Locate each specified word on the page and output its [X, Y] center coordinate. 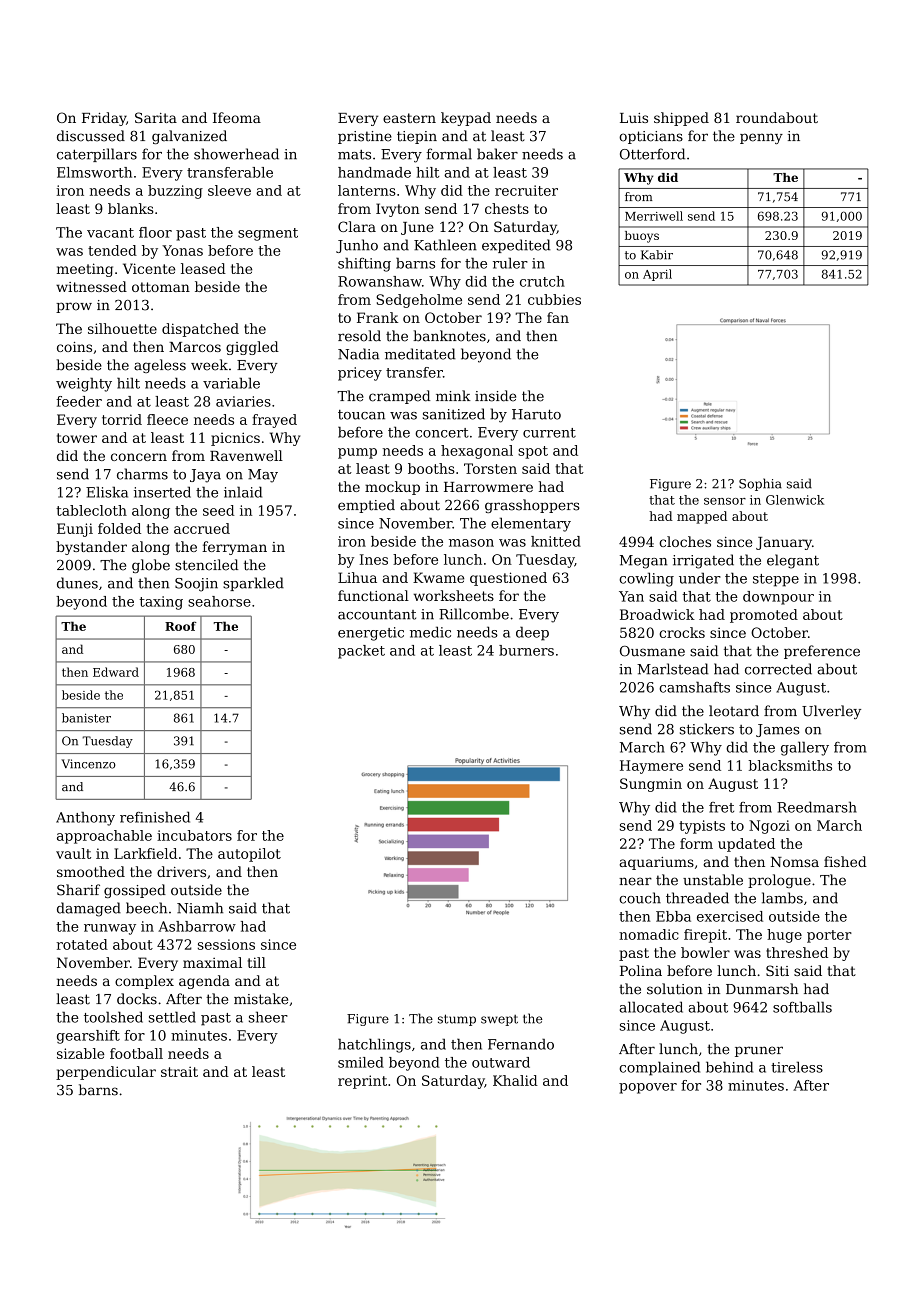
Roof [181, 626]
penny [761, 138]
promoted [764, 616]
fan [558, 317]
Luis [634, 118]
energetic [371, 634]
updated [746, 845]
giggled [252, 348]
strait [179, 1072]
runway [110, 929]
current [549, 433]
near [635, 881]
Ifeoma [237, 117]
